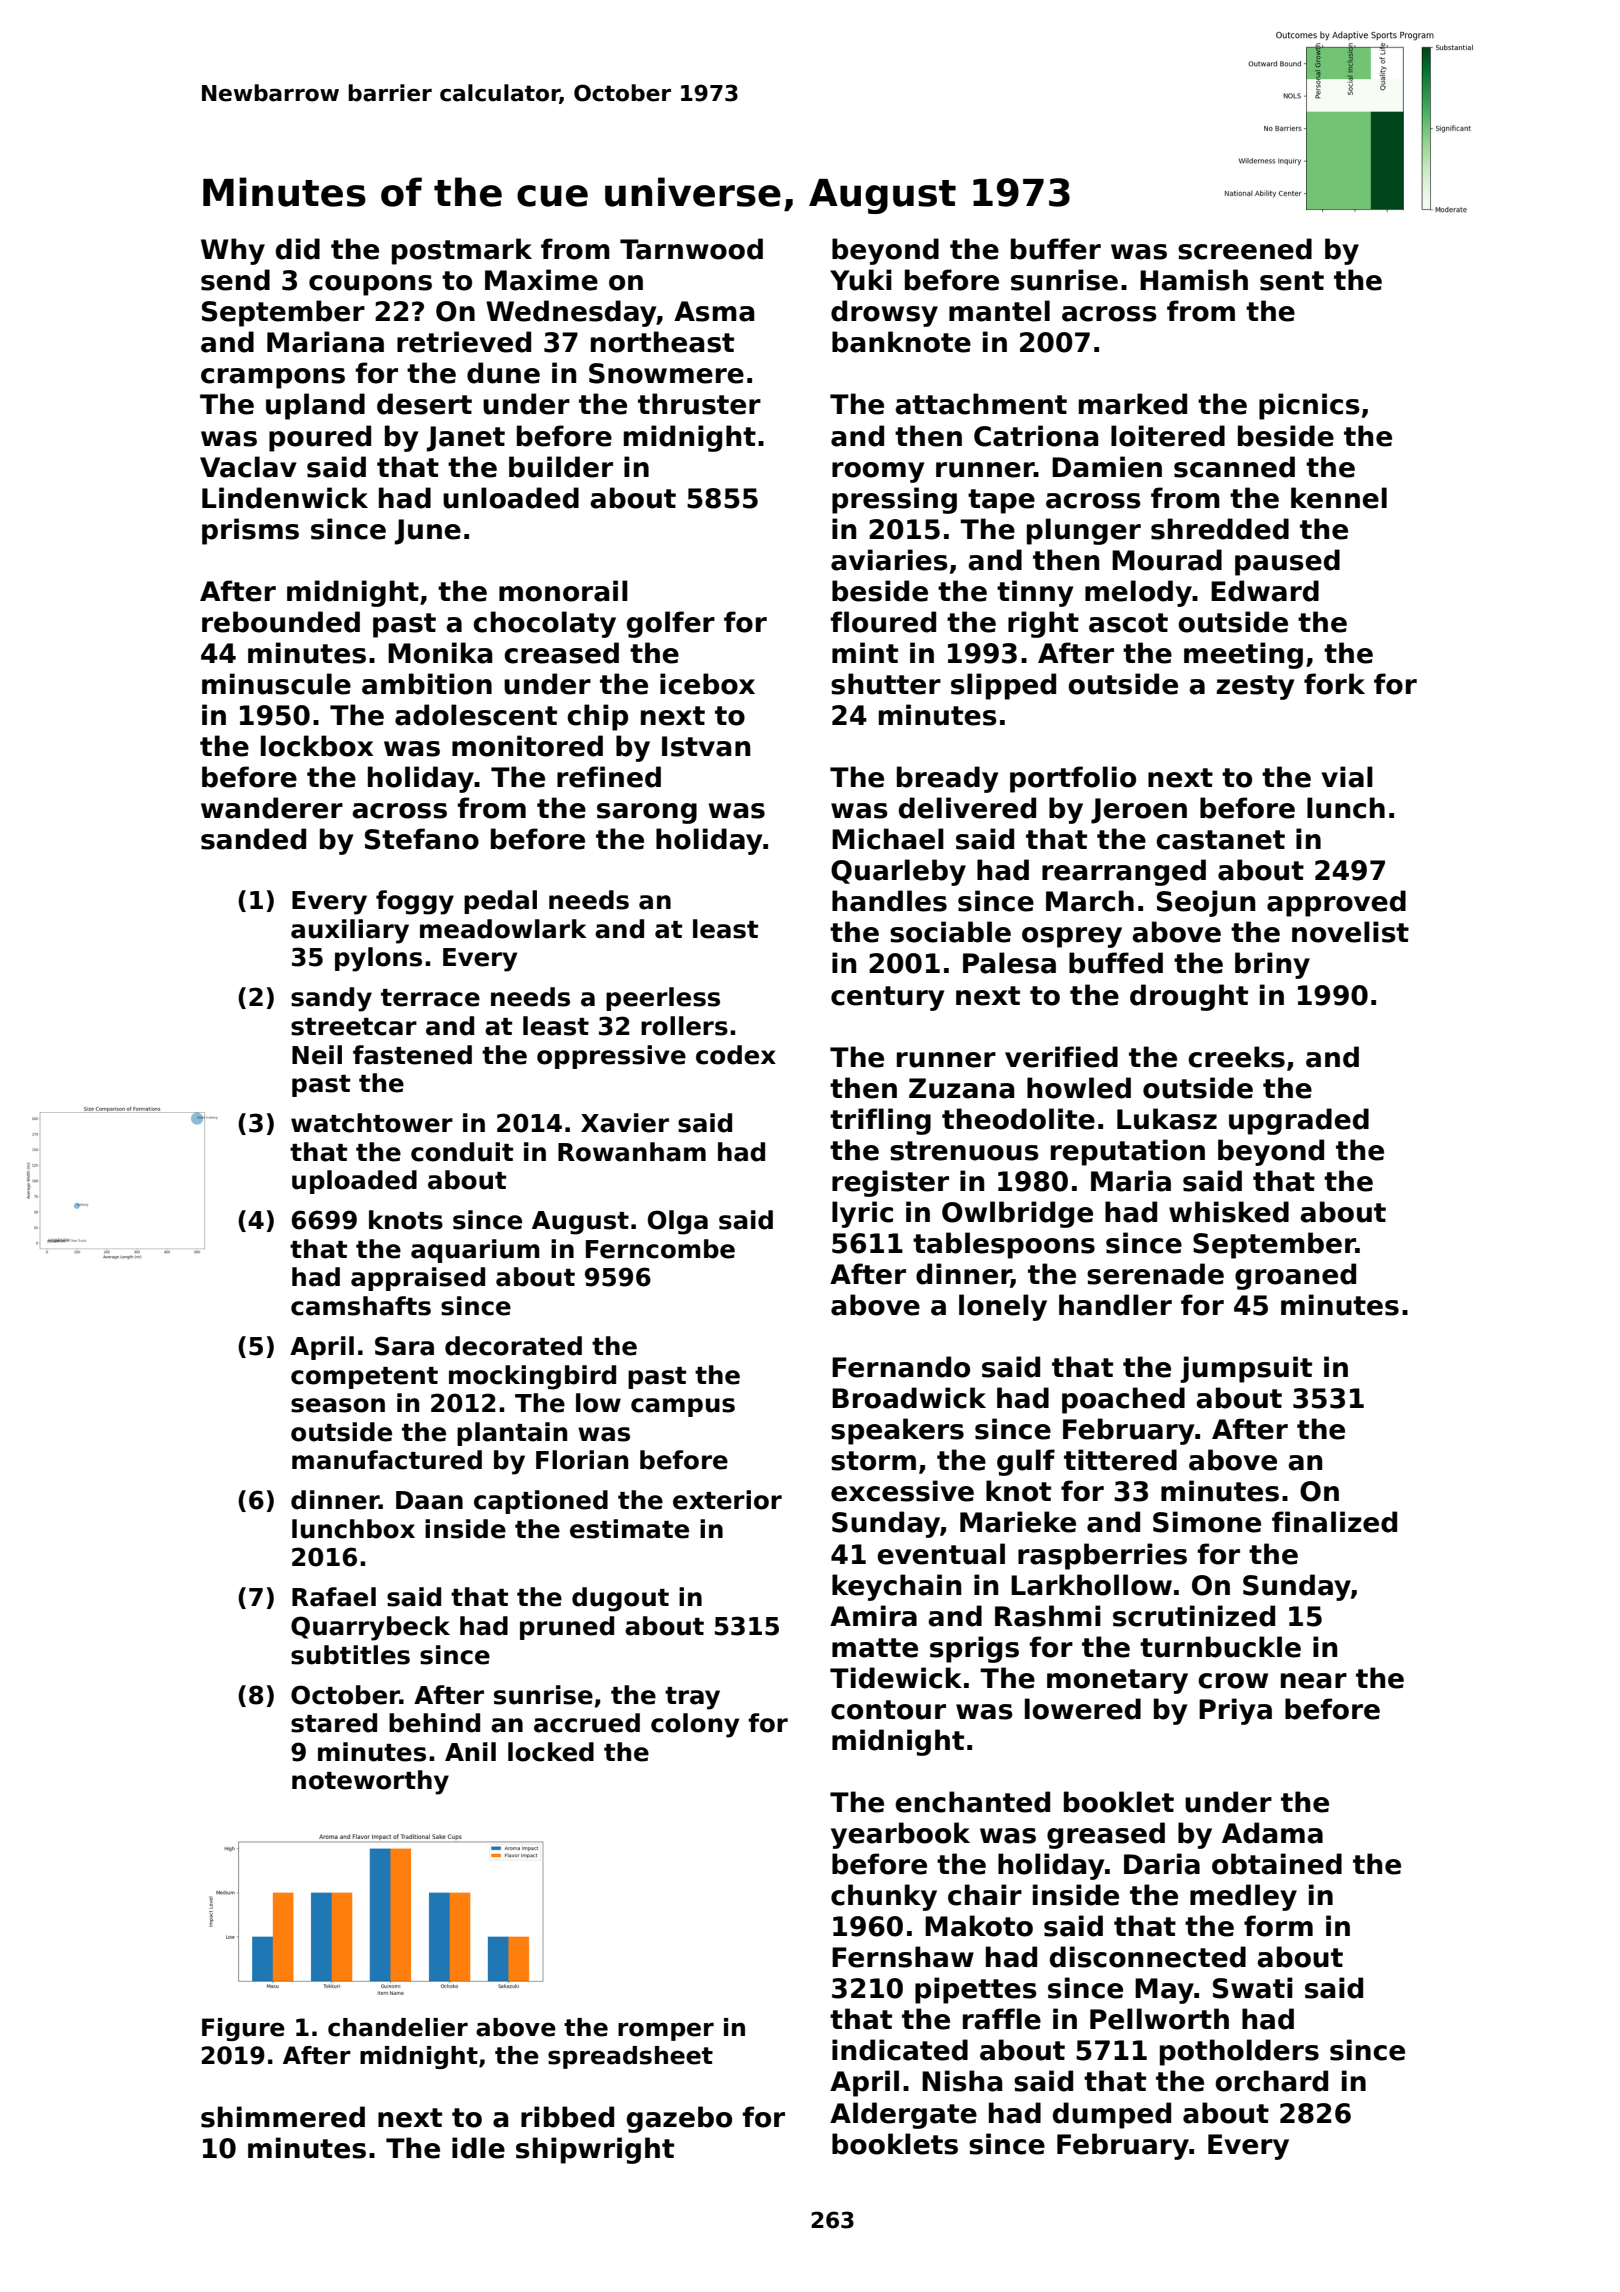 The height and width of the image is (2292, 1620). What do you see at coordinates (1347, 777) in the image?
I see `vial` at bounding box center [1347, 777].
